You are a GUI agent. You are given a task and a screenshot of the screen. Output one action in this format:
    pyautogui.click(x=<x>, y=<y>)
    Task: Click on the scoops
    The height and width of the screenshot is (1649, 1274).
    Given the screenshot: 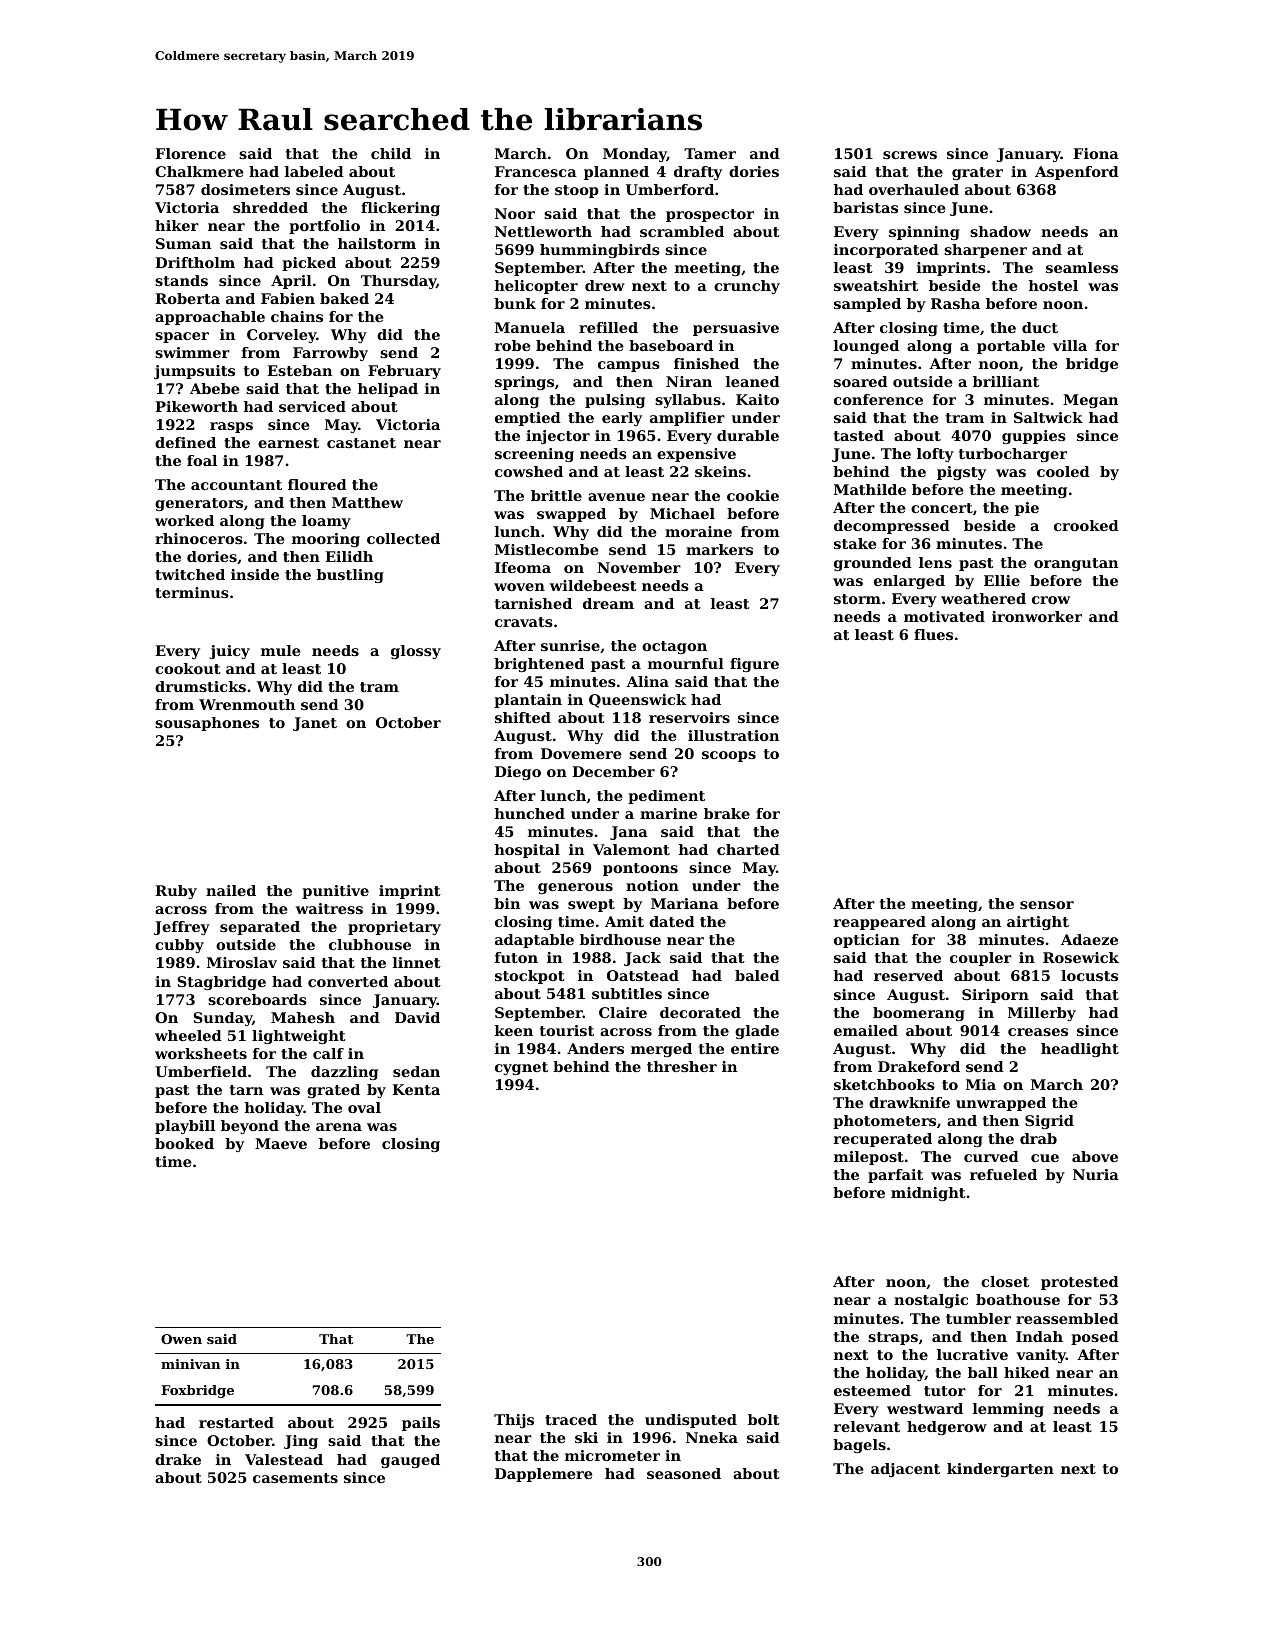 What is the action you would take?
    pyautogui.click(x=729, y=756)
